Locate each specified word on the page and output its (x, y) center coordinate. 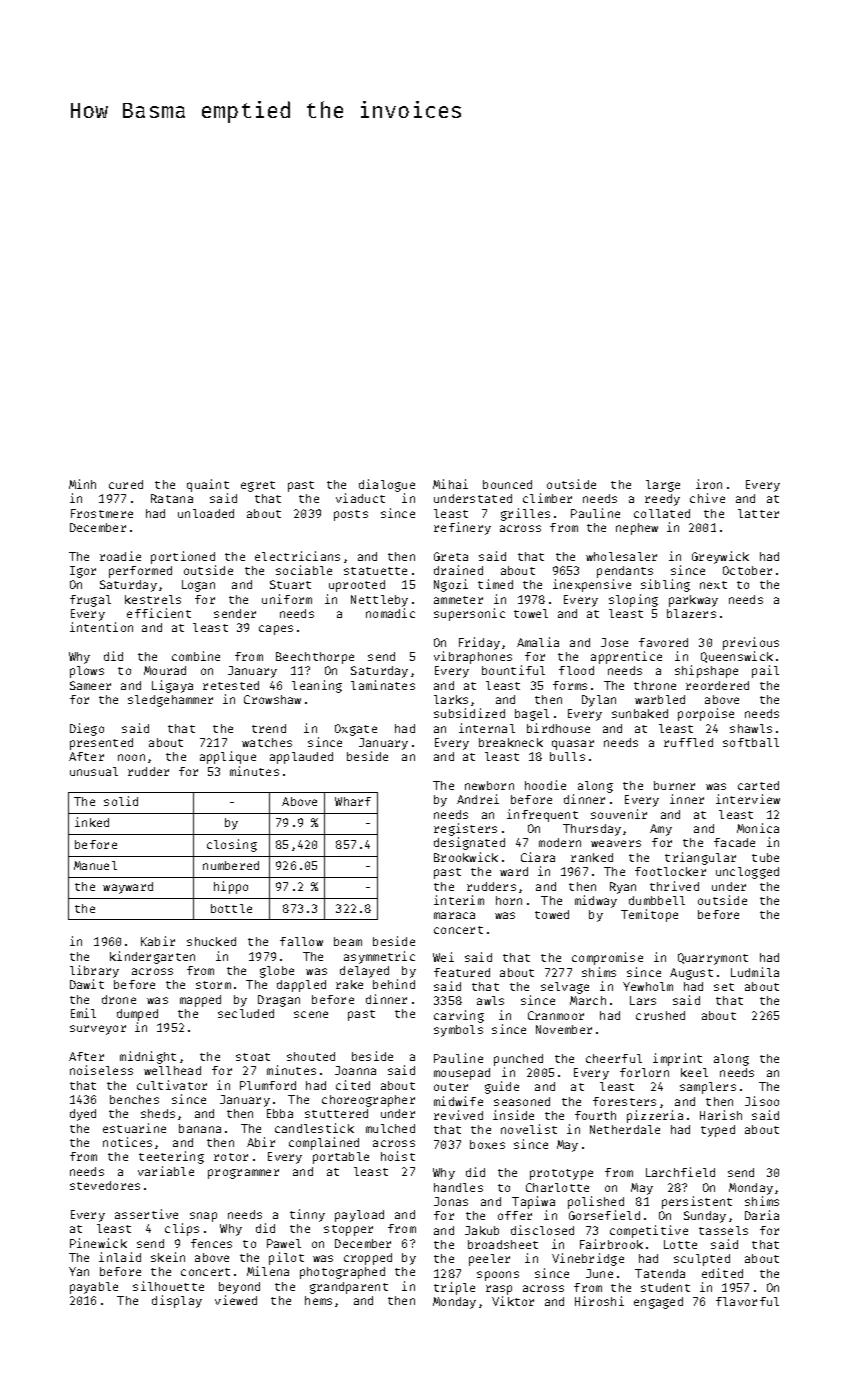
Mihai (450, 484)
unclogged (747, 873)
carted (758, 785)
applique (228, 757)
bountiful (513, 670)
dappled (301, 986)
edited (722, 1273)
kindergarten (152, 957)
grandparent (349, 1288)
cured (126, 484)
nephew (637, 529)
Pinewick (98, 1243)
